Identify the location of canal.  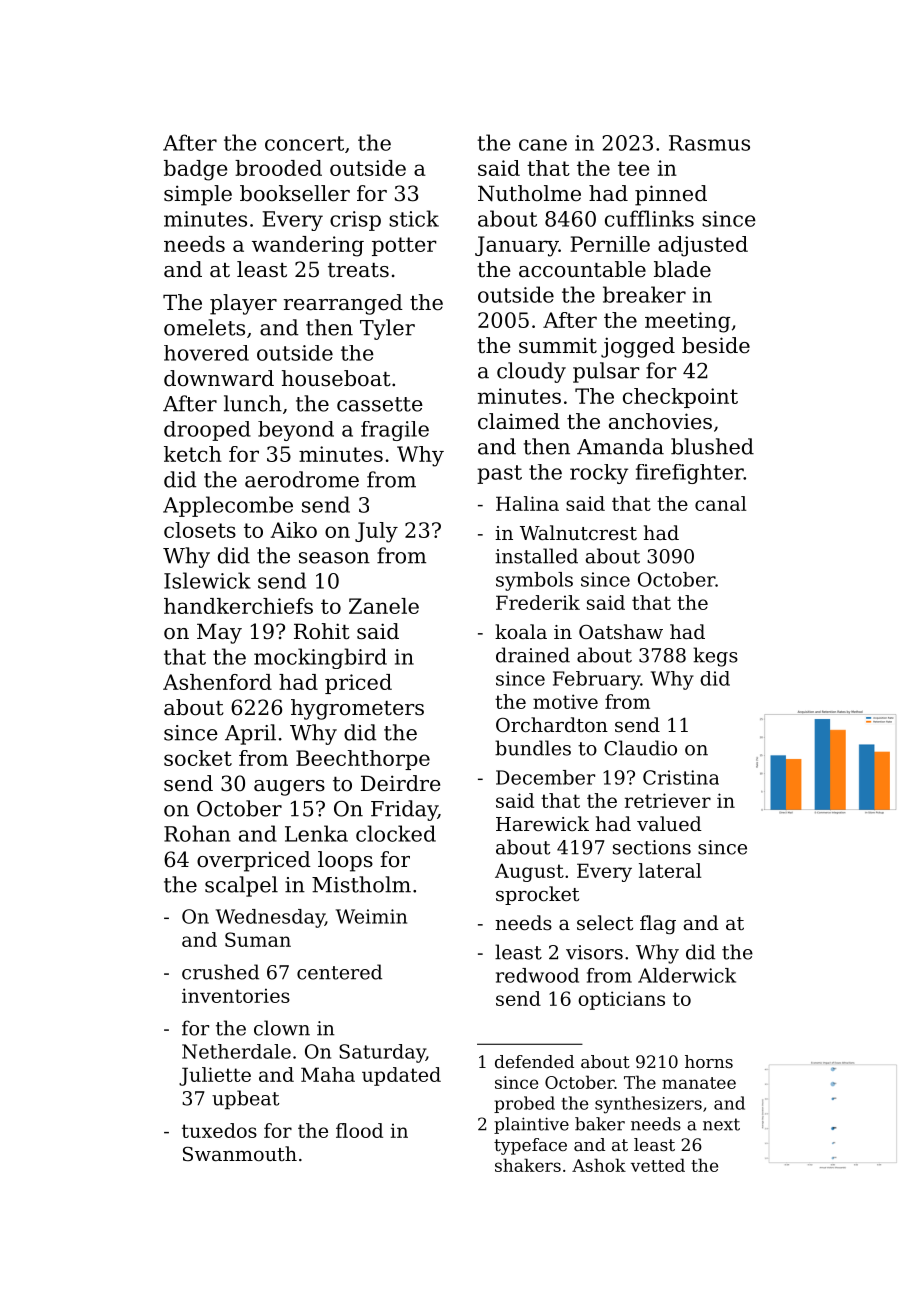
(720, 503).
